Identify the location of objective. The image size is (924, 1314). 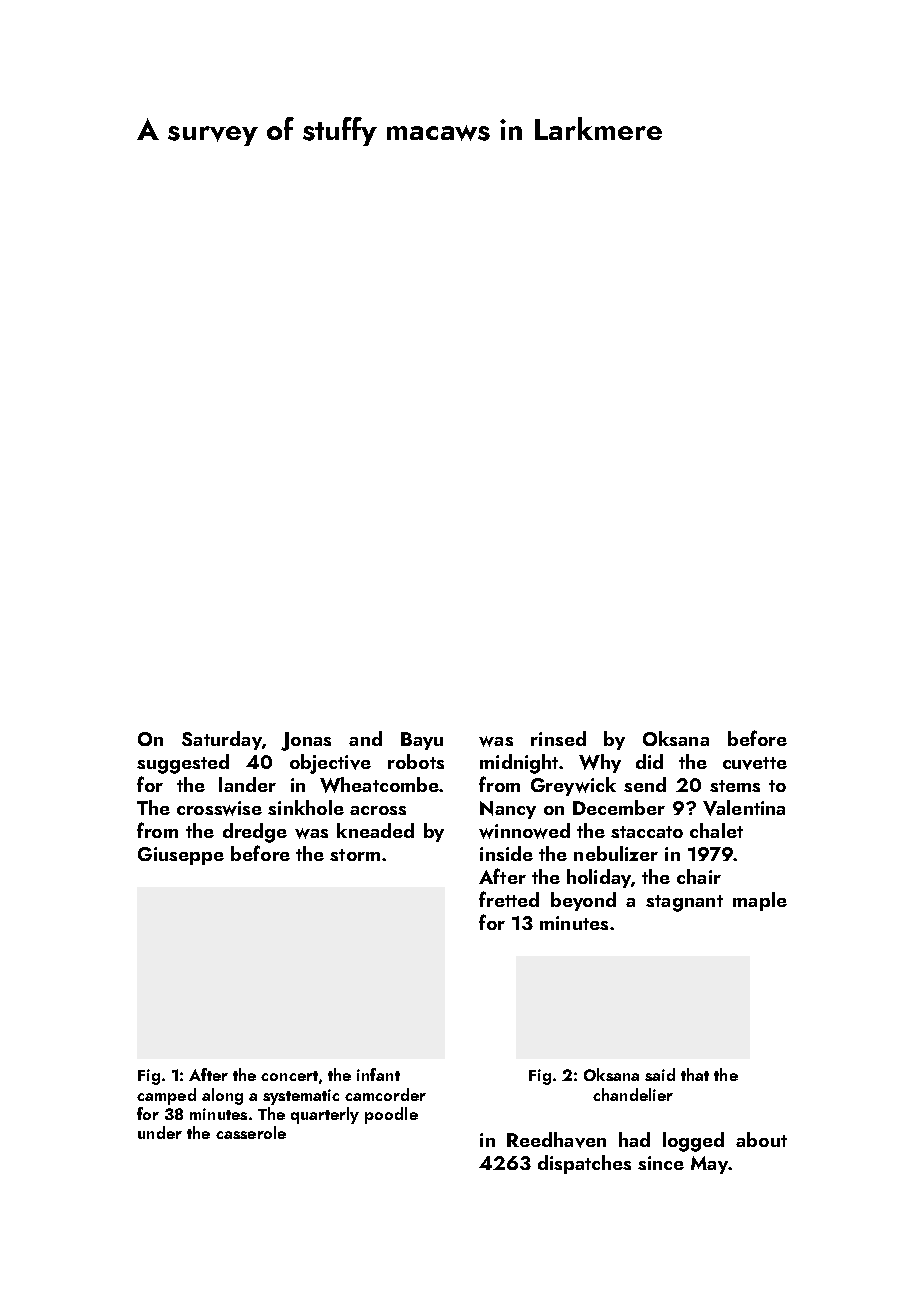
(330, 764).
